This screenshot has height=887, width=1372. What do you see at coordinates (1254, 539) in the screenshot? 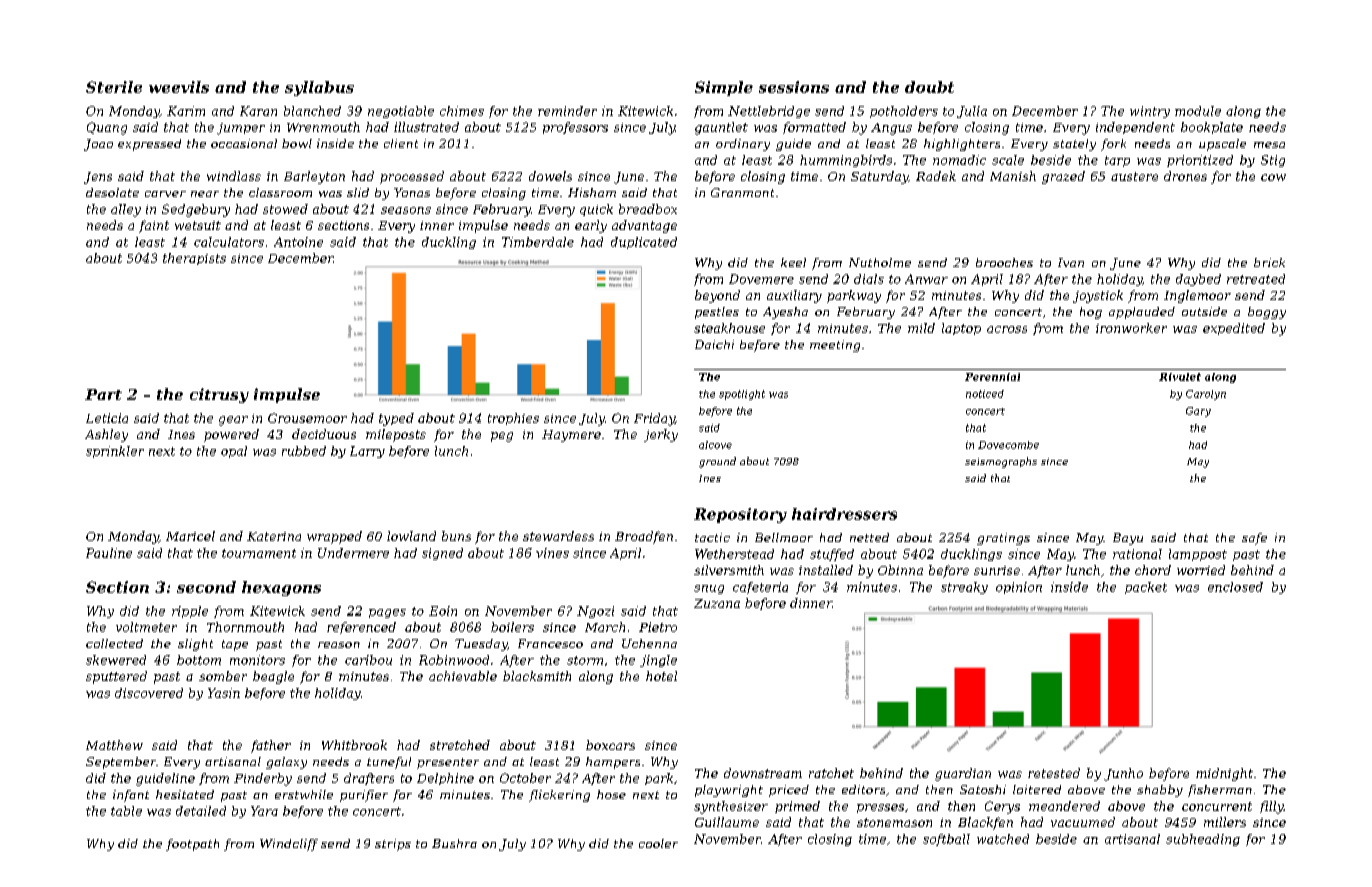
I see `safe` at bounding box center [1254, 539].
